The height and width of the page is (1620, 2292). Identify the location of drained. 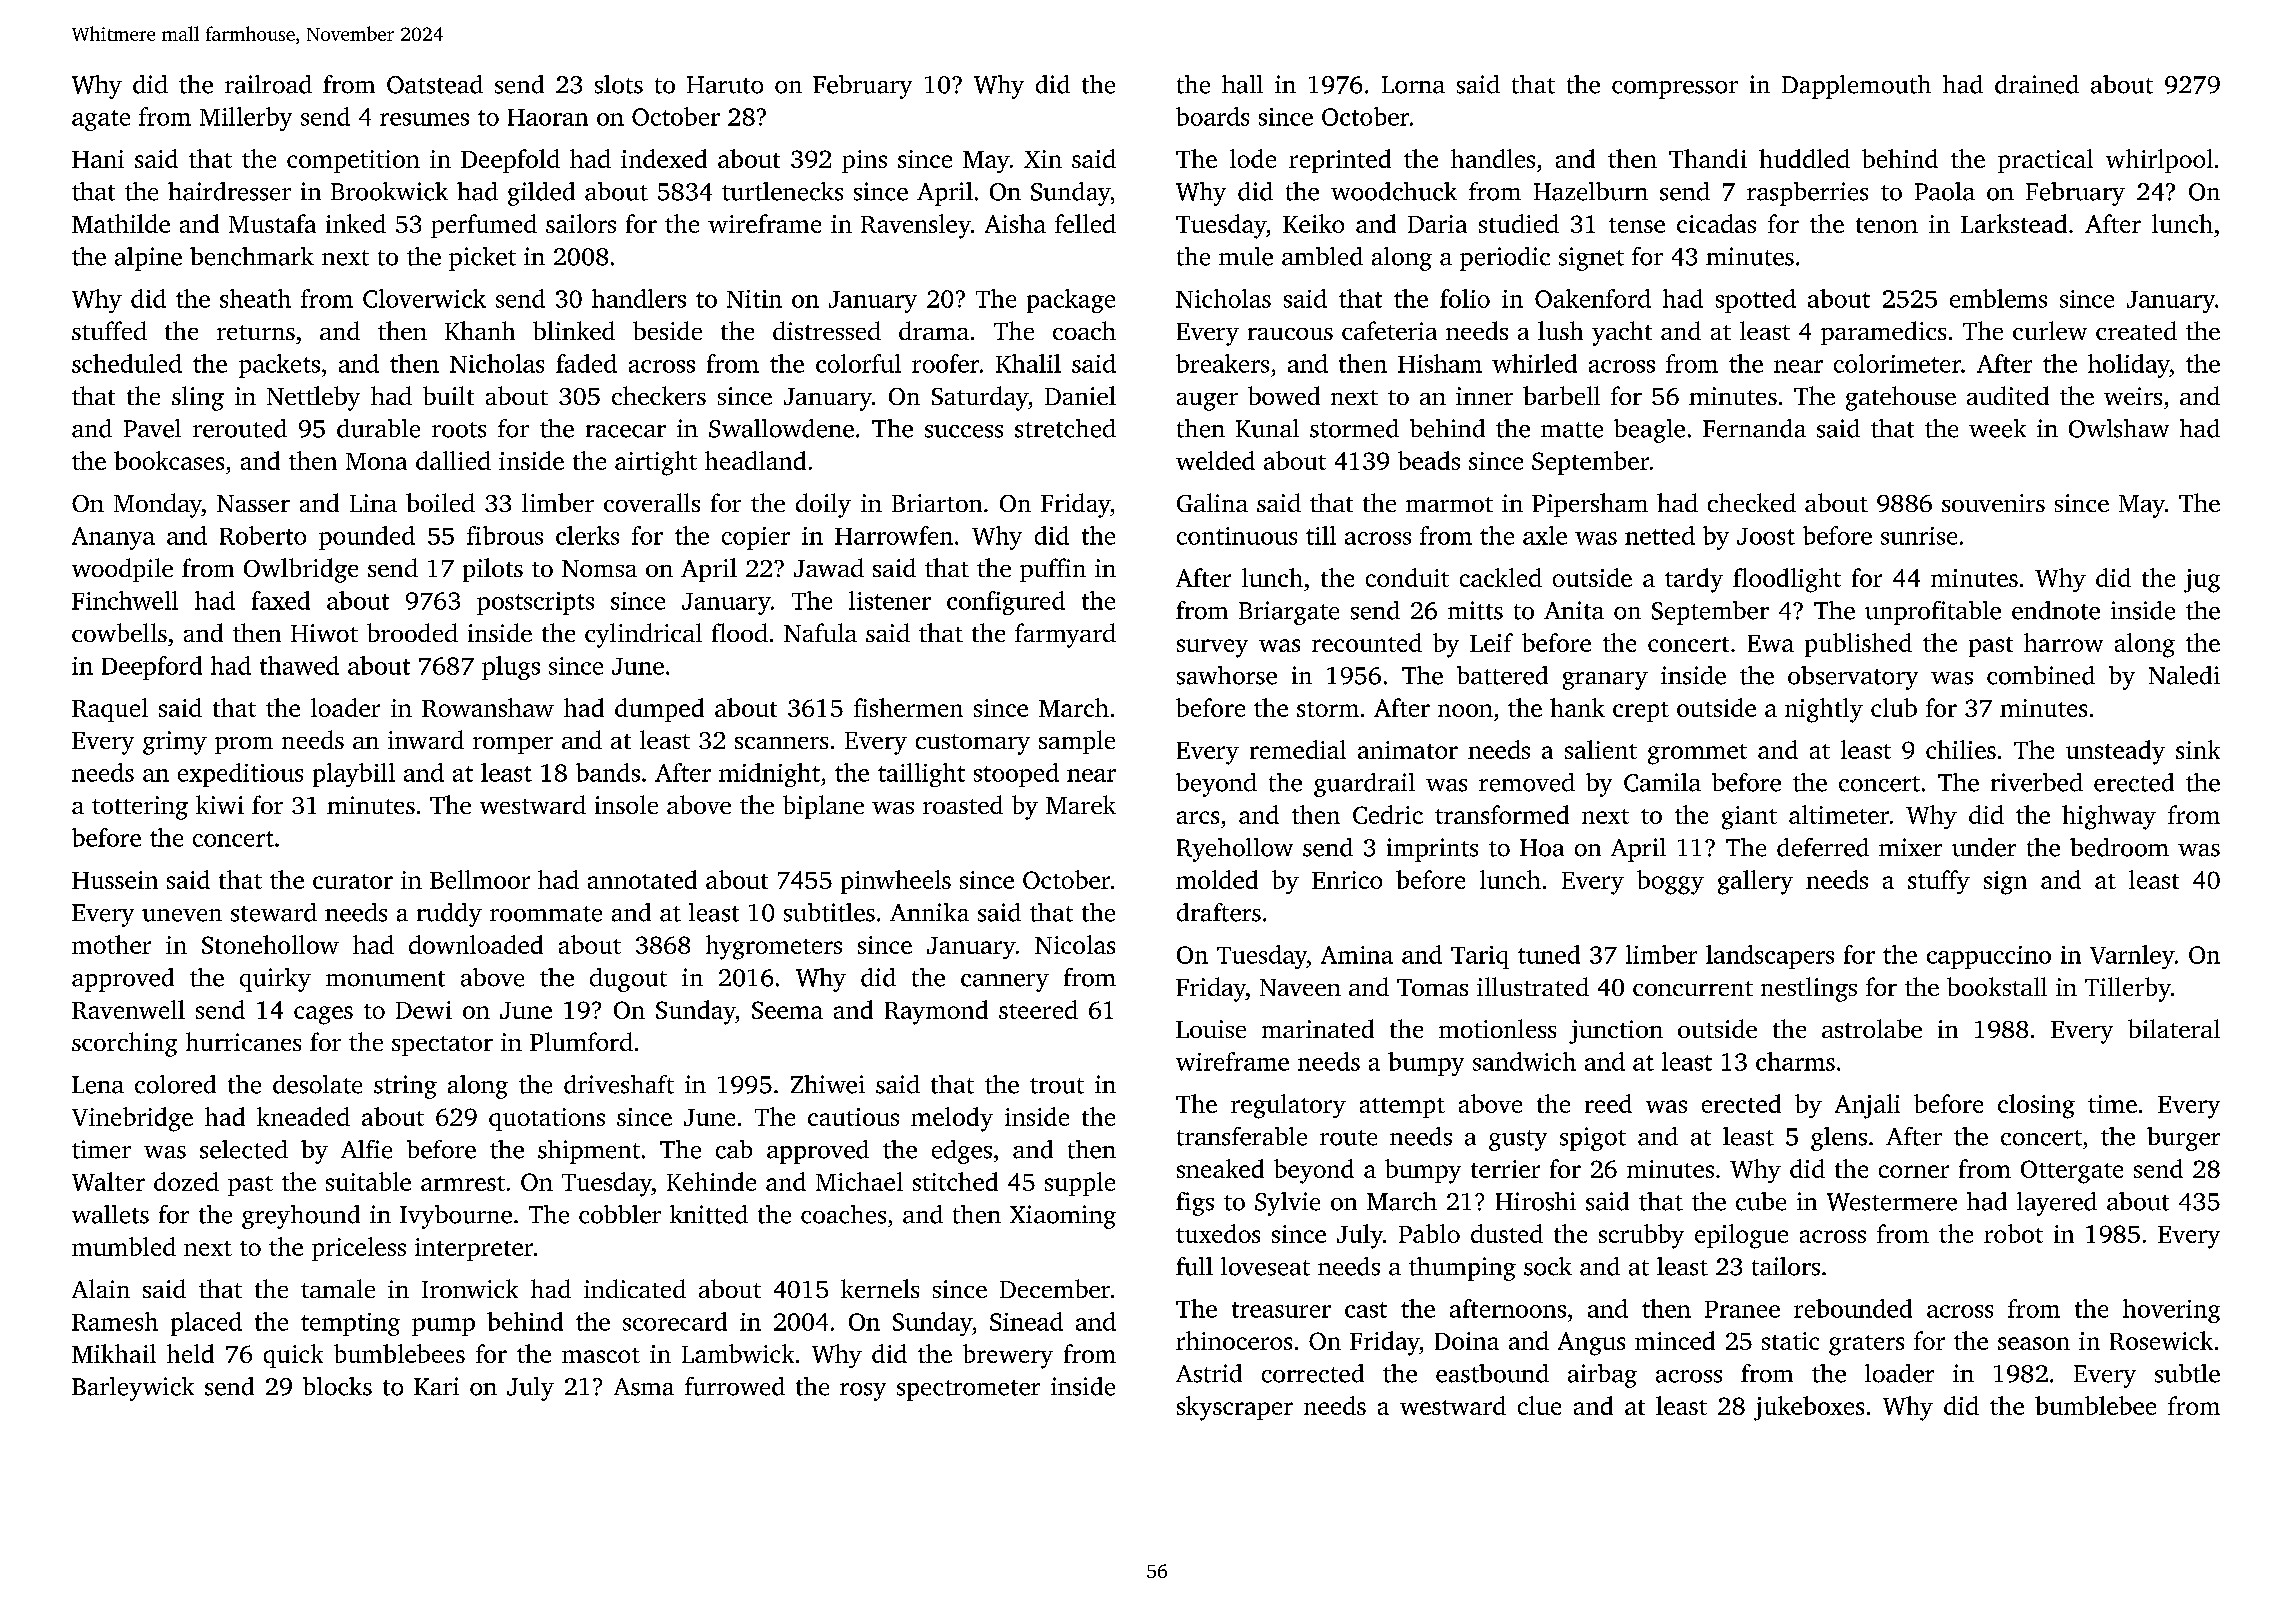
(2037, 84).
